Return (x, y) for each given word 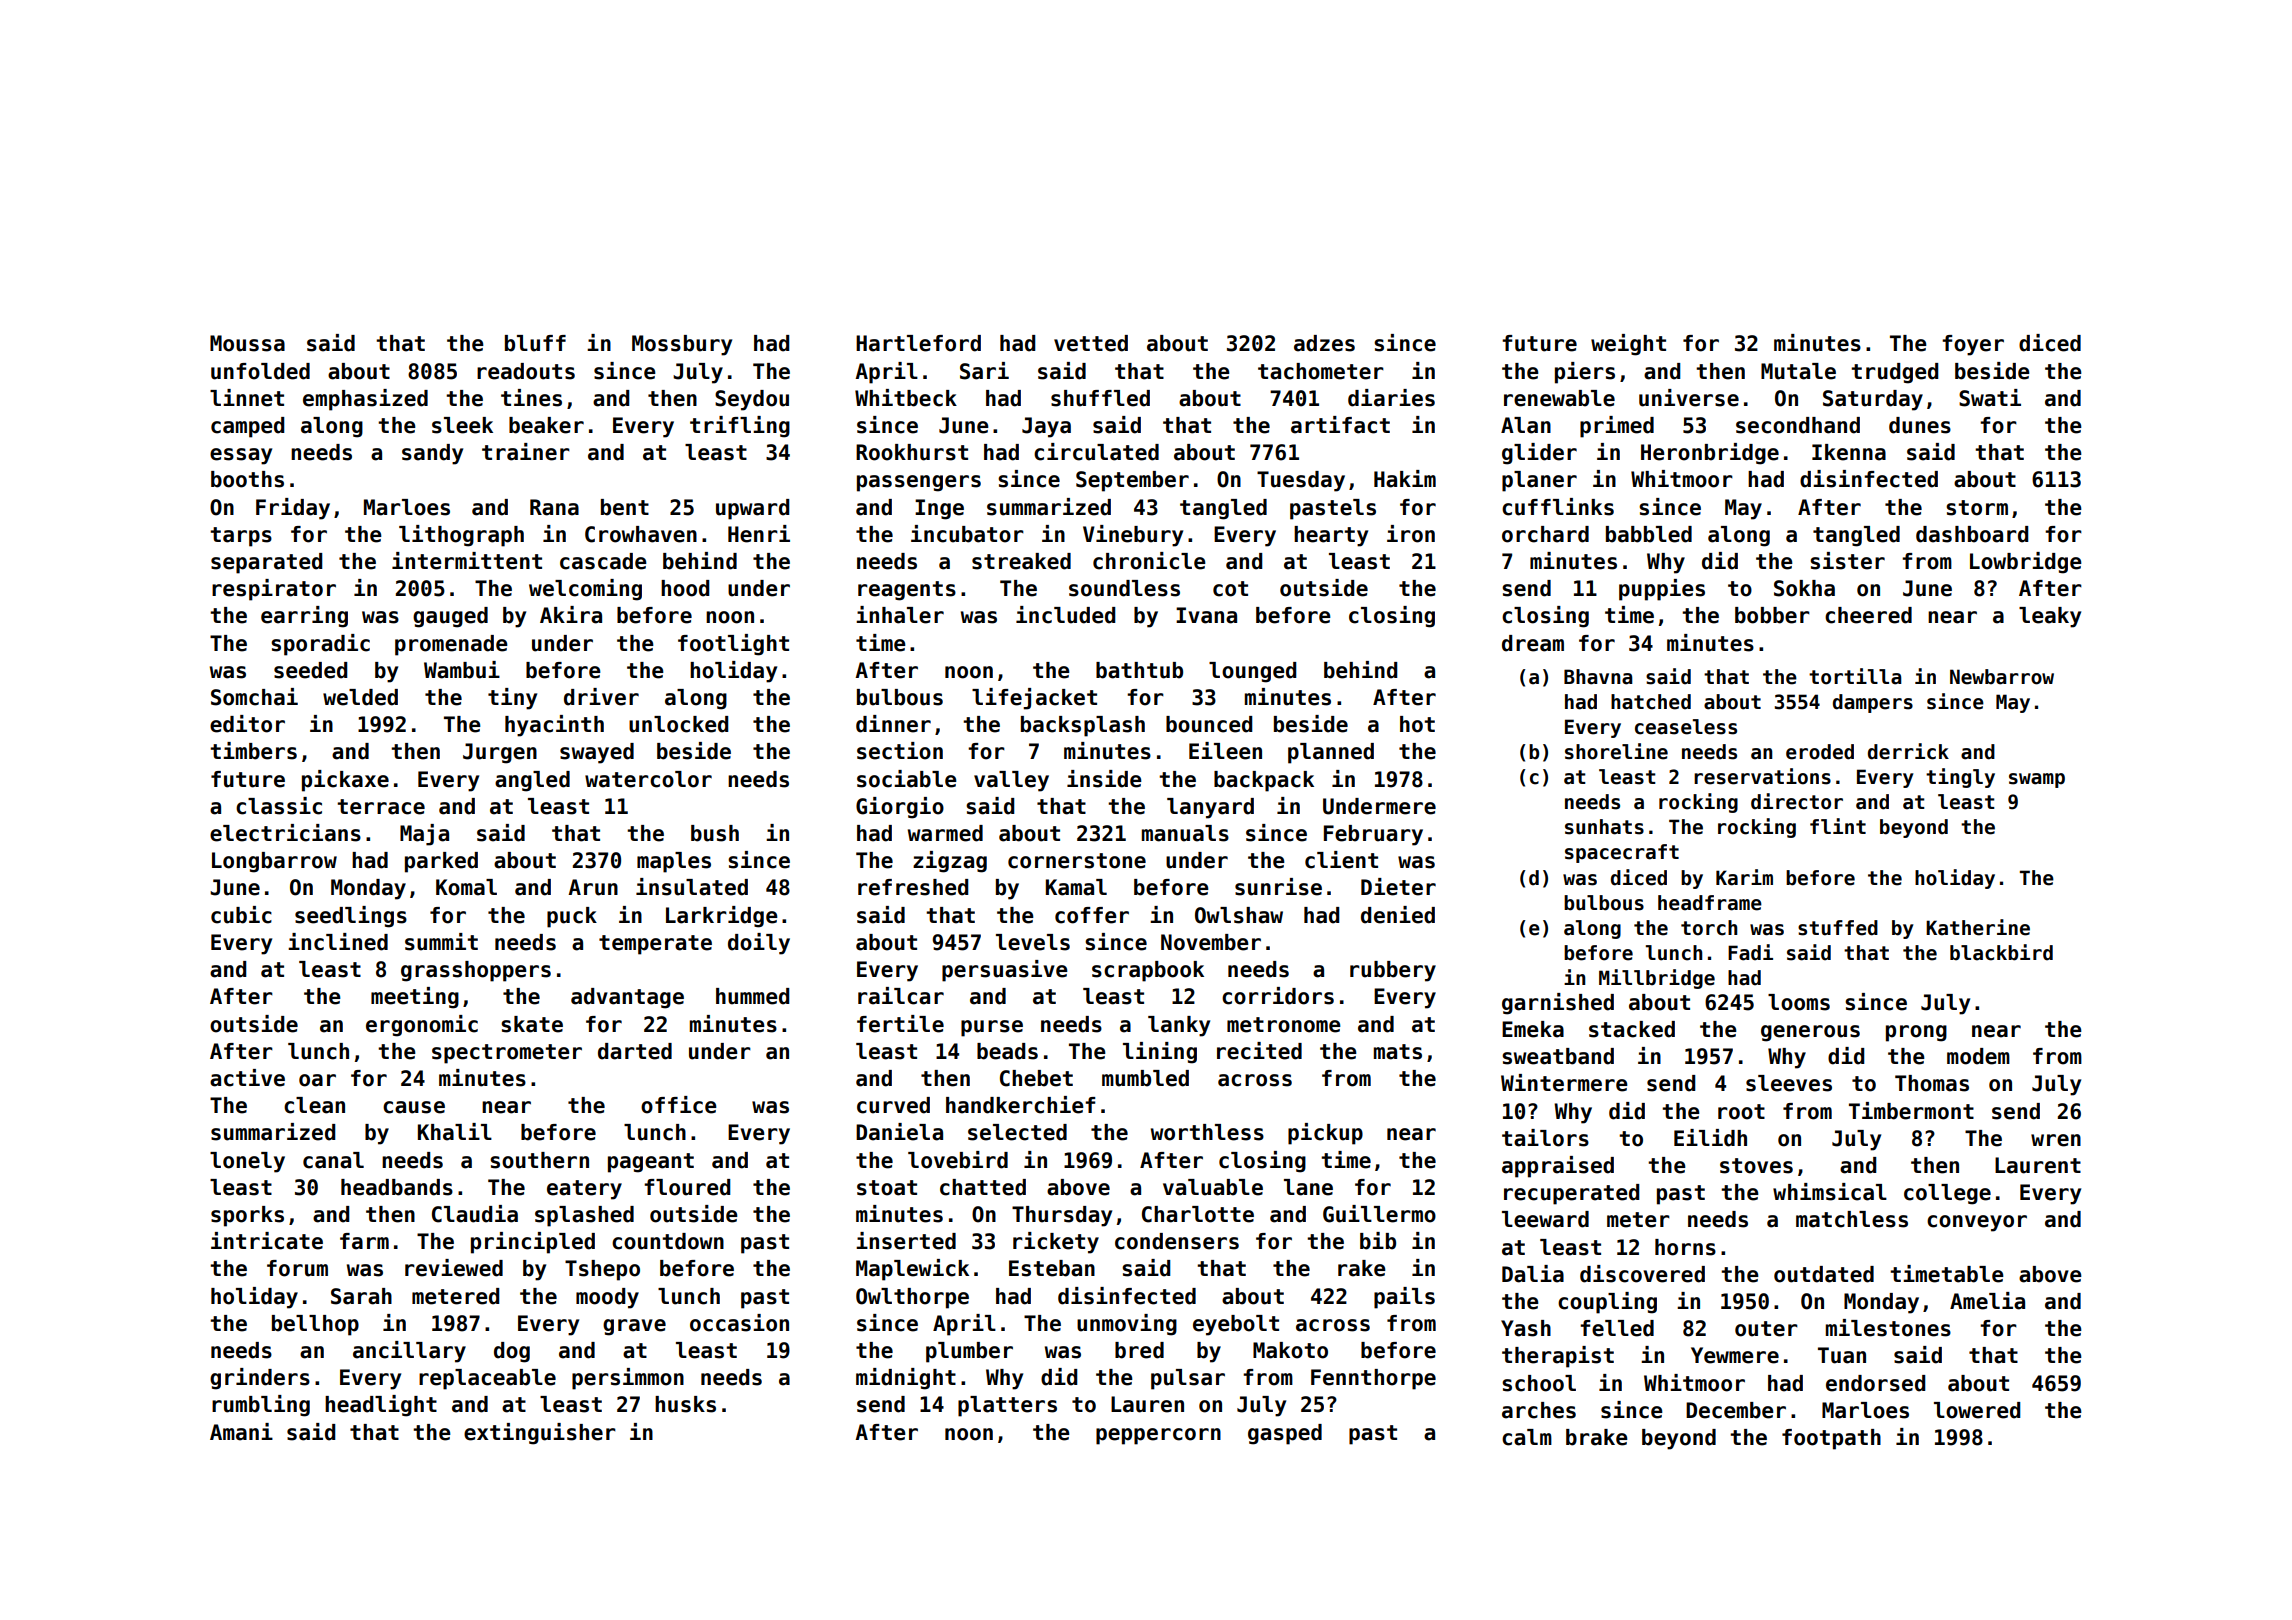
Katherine (1978, 927)
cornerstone (1077, 861)
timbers (253, 751)
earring (304, 617)
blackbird (2001, 952)
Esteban (1052, 1268)
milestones (1888, 1328)
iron (1411, 534)
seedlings (351, 917)
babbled (1649, 534)
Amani (241, 1432)
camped (247, 427)
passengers (919, 483)
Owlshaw (1239, 915)
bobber (1772, 615)
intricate (267, 1241)
